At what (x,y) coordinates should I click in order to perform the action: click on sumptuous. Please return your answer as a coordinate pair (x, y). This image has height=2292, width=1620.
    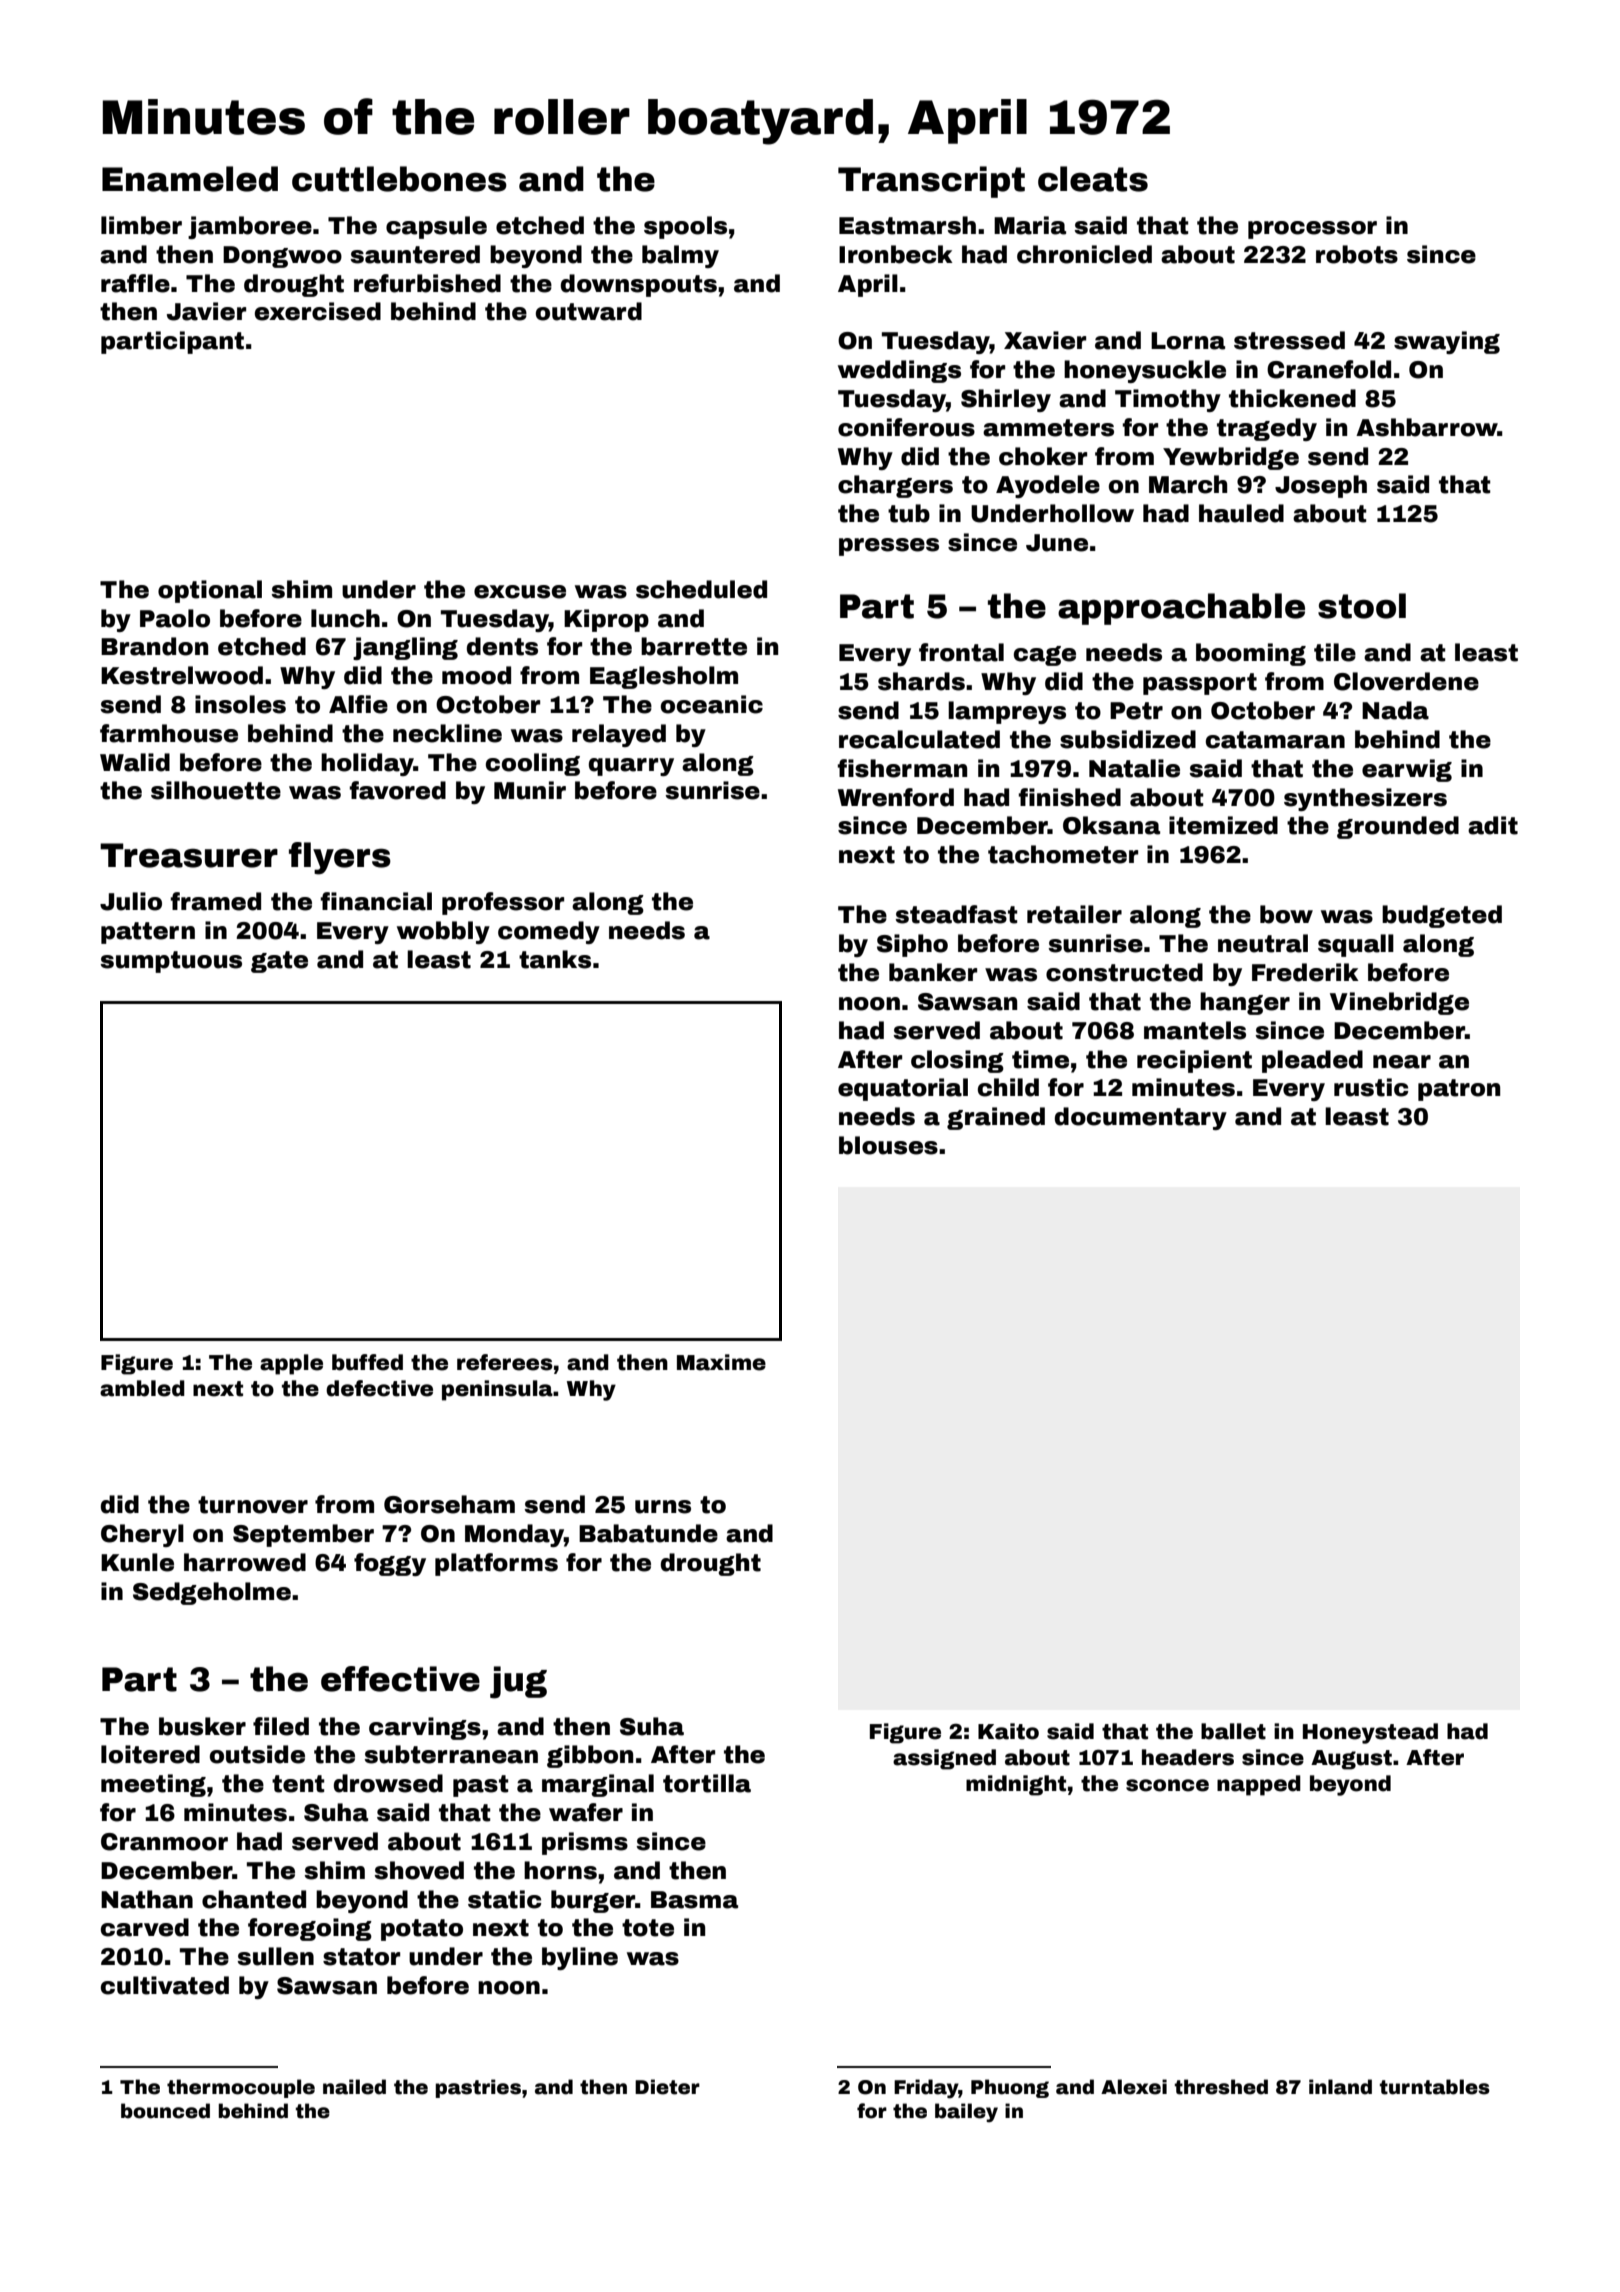
    Looking at the image, I should click on (171, 962).
